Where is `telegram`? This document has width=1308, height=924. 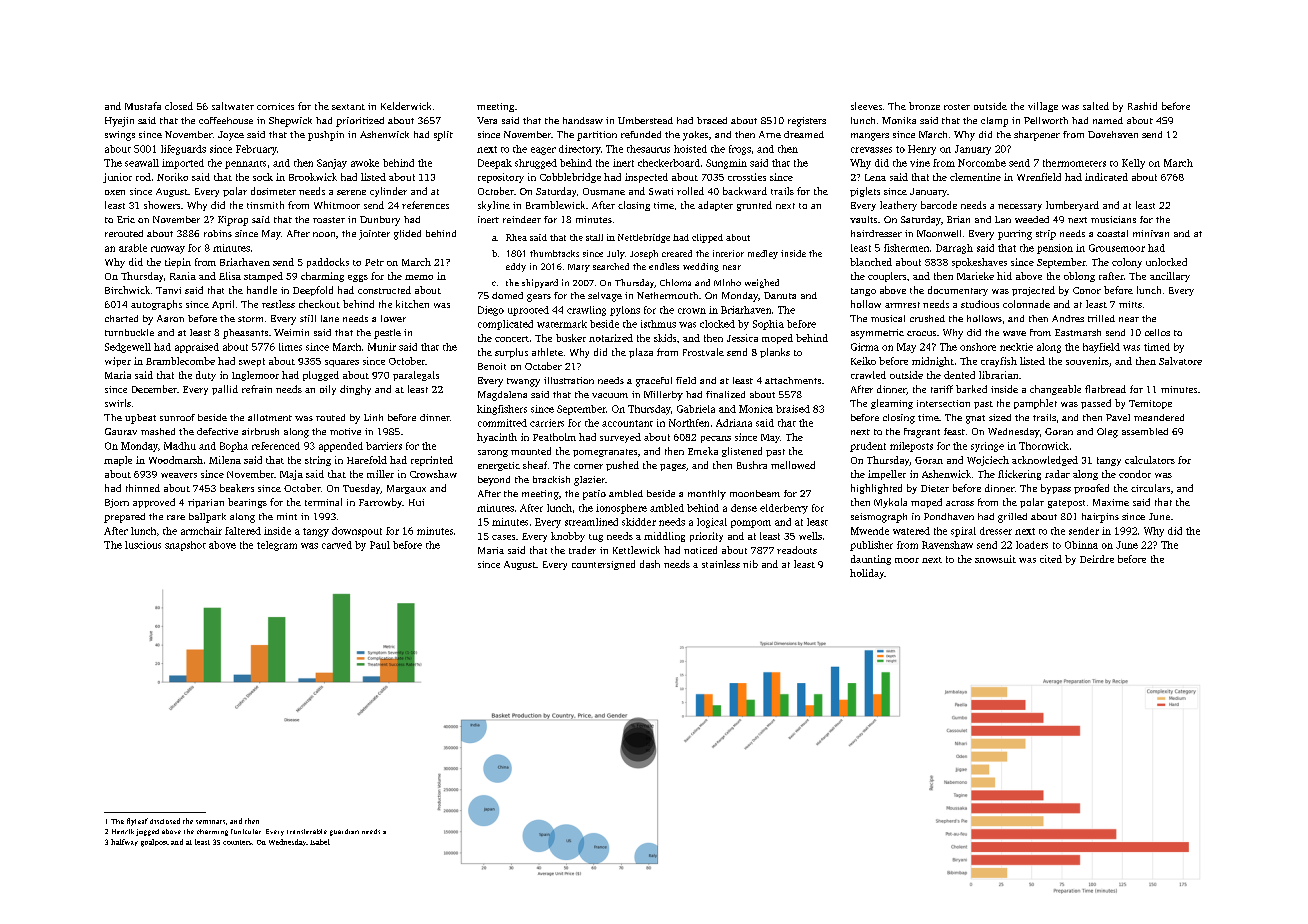 telegram is located at coordinates (277, 546).
